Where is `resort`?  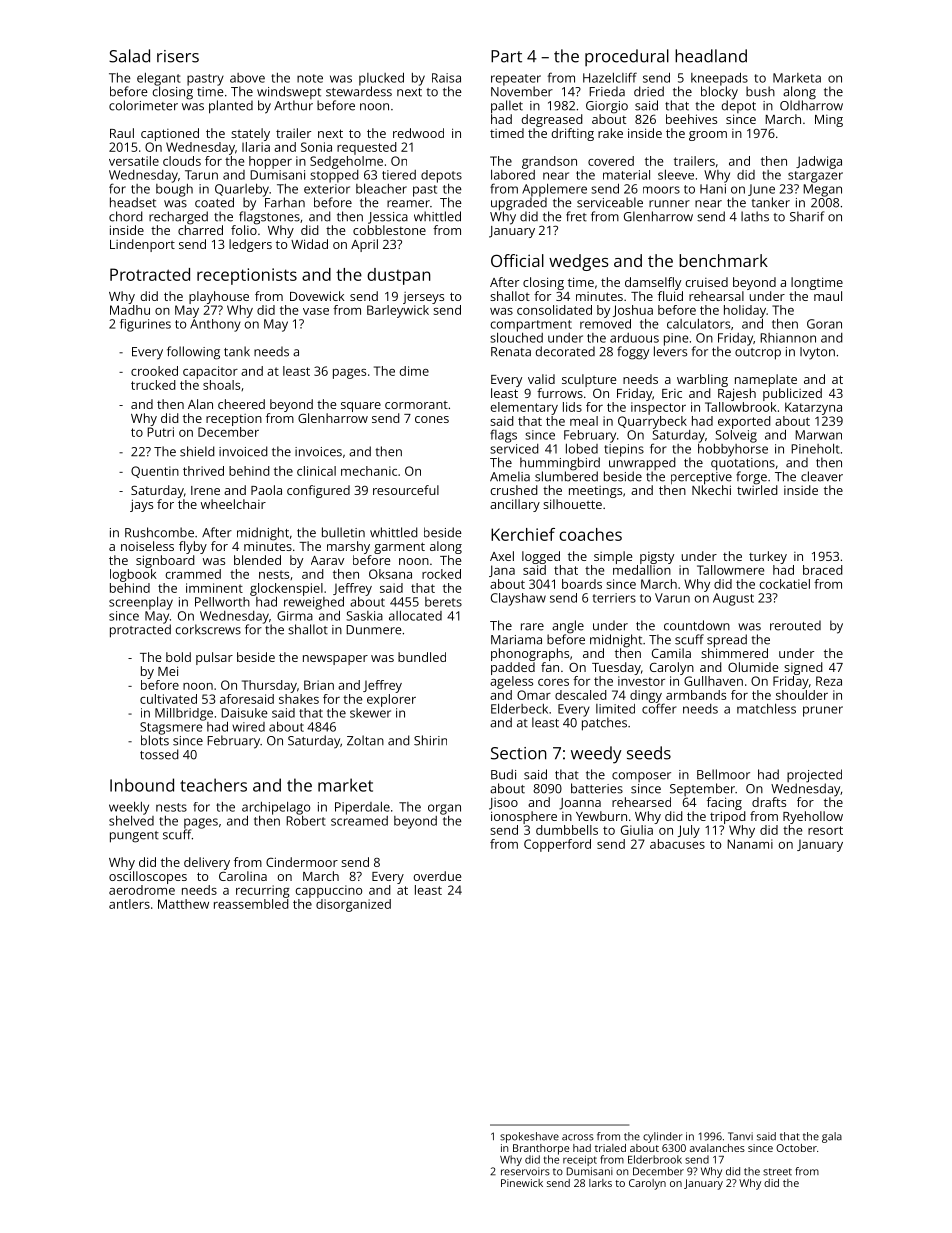
resort is located at coordinates (825, 830).
